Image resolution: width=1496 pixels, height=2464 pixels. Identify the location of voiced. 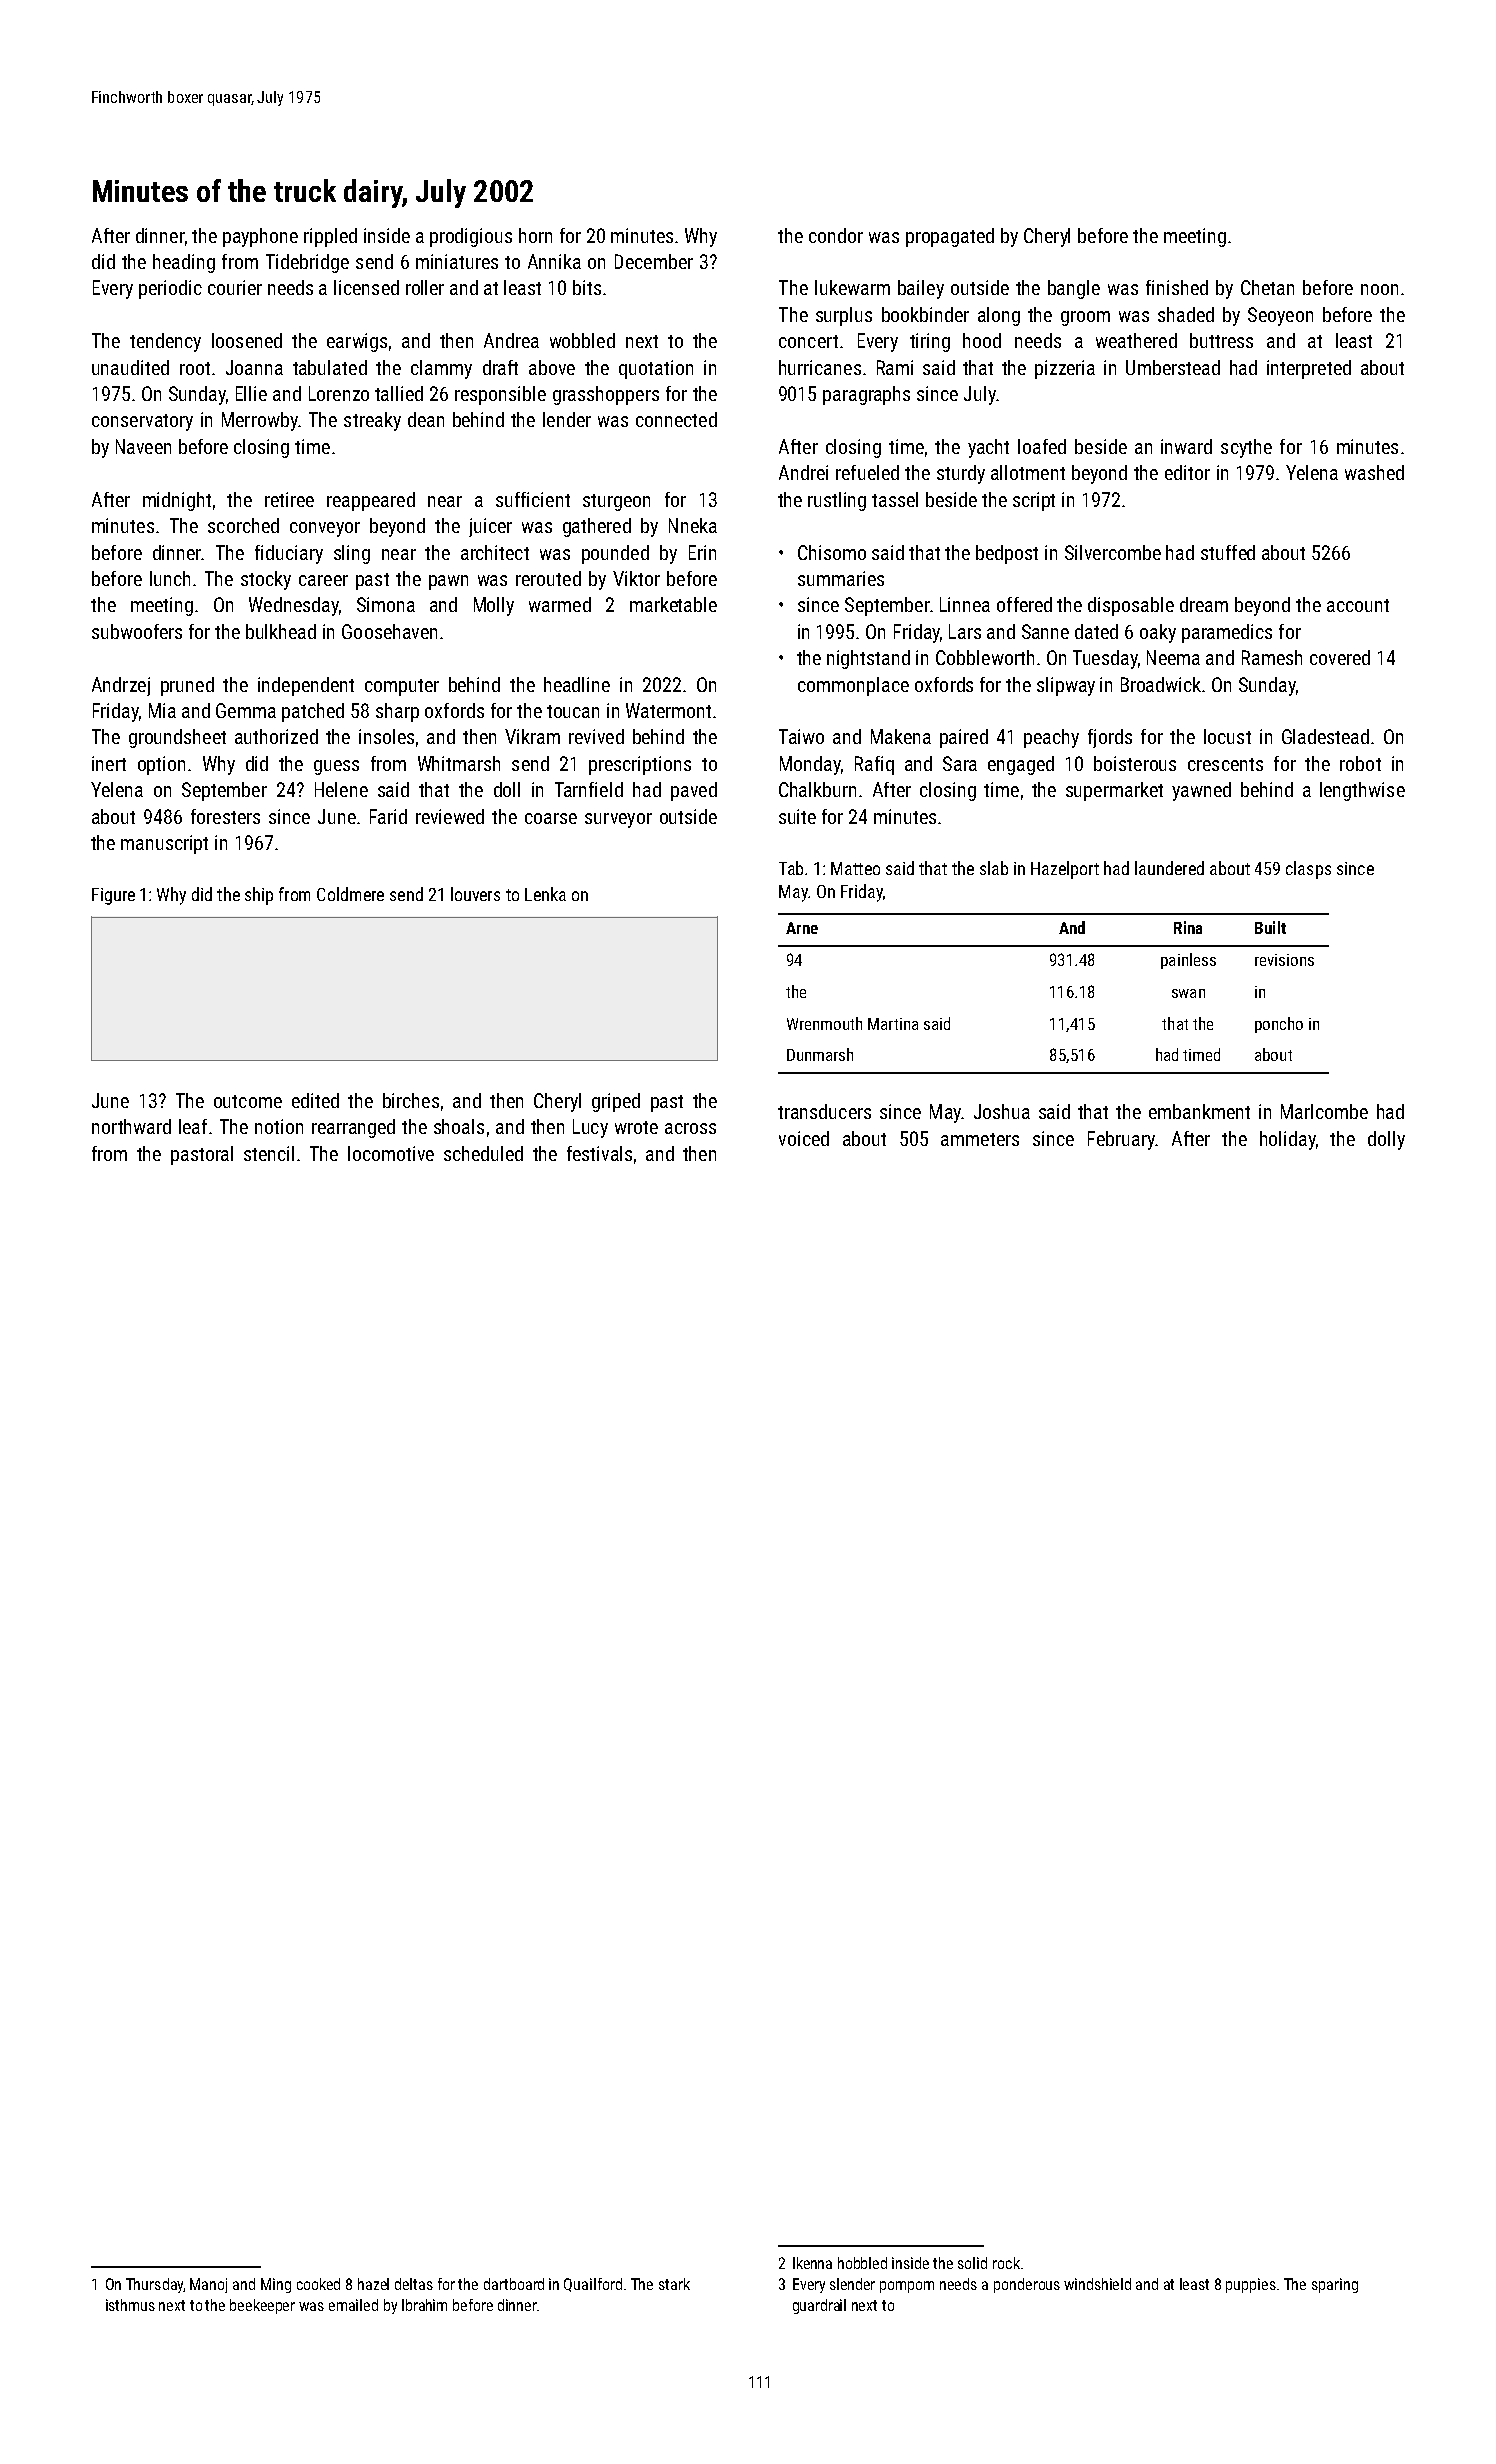
(804, 1138).
